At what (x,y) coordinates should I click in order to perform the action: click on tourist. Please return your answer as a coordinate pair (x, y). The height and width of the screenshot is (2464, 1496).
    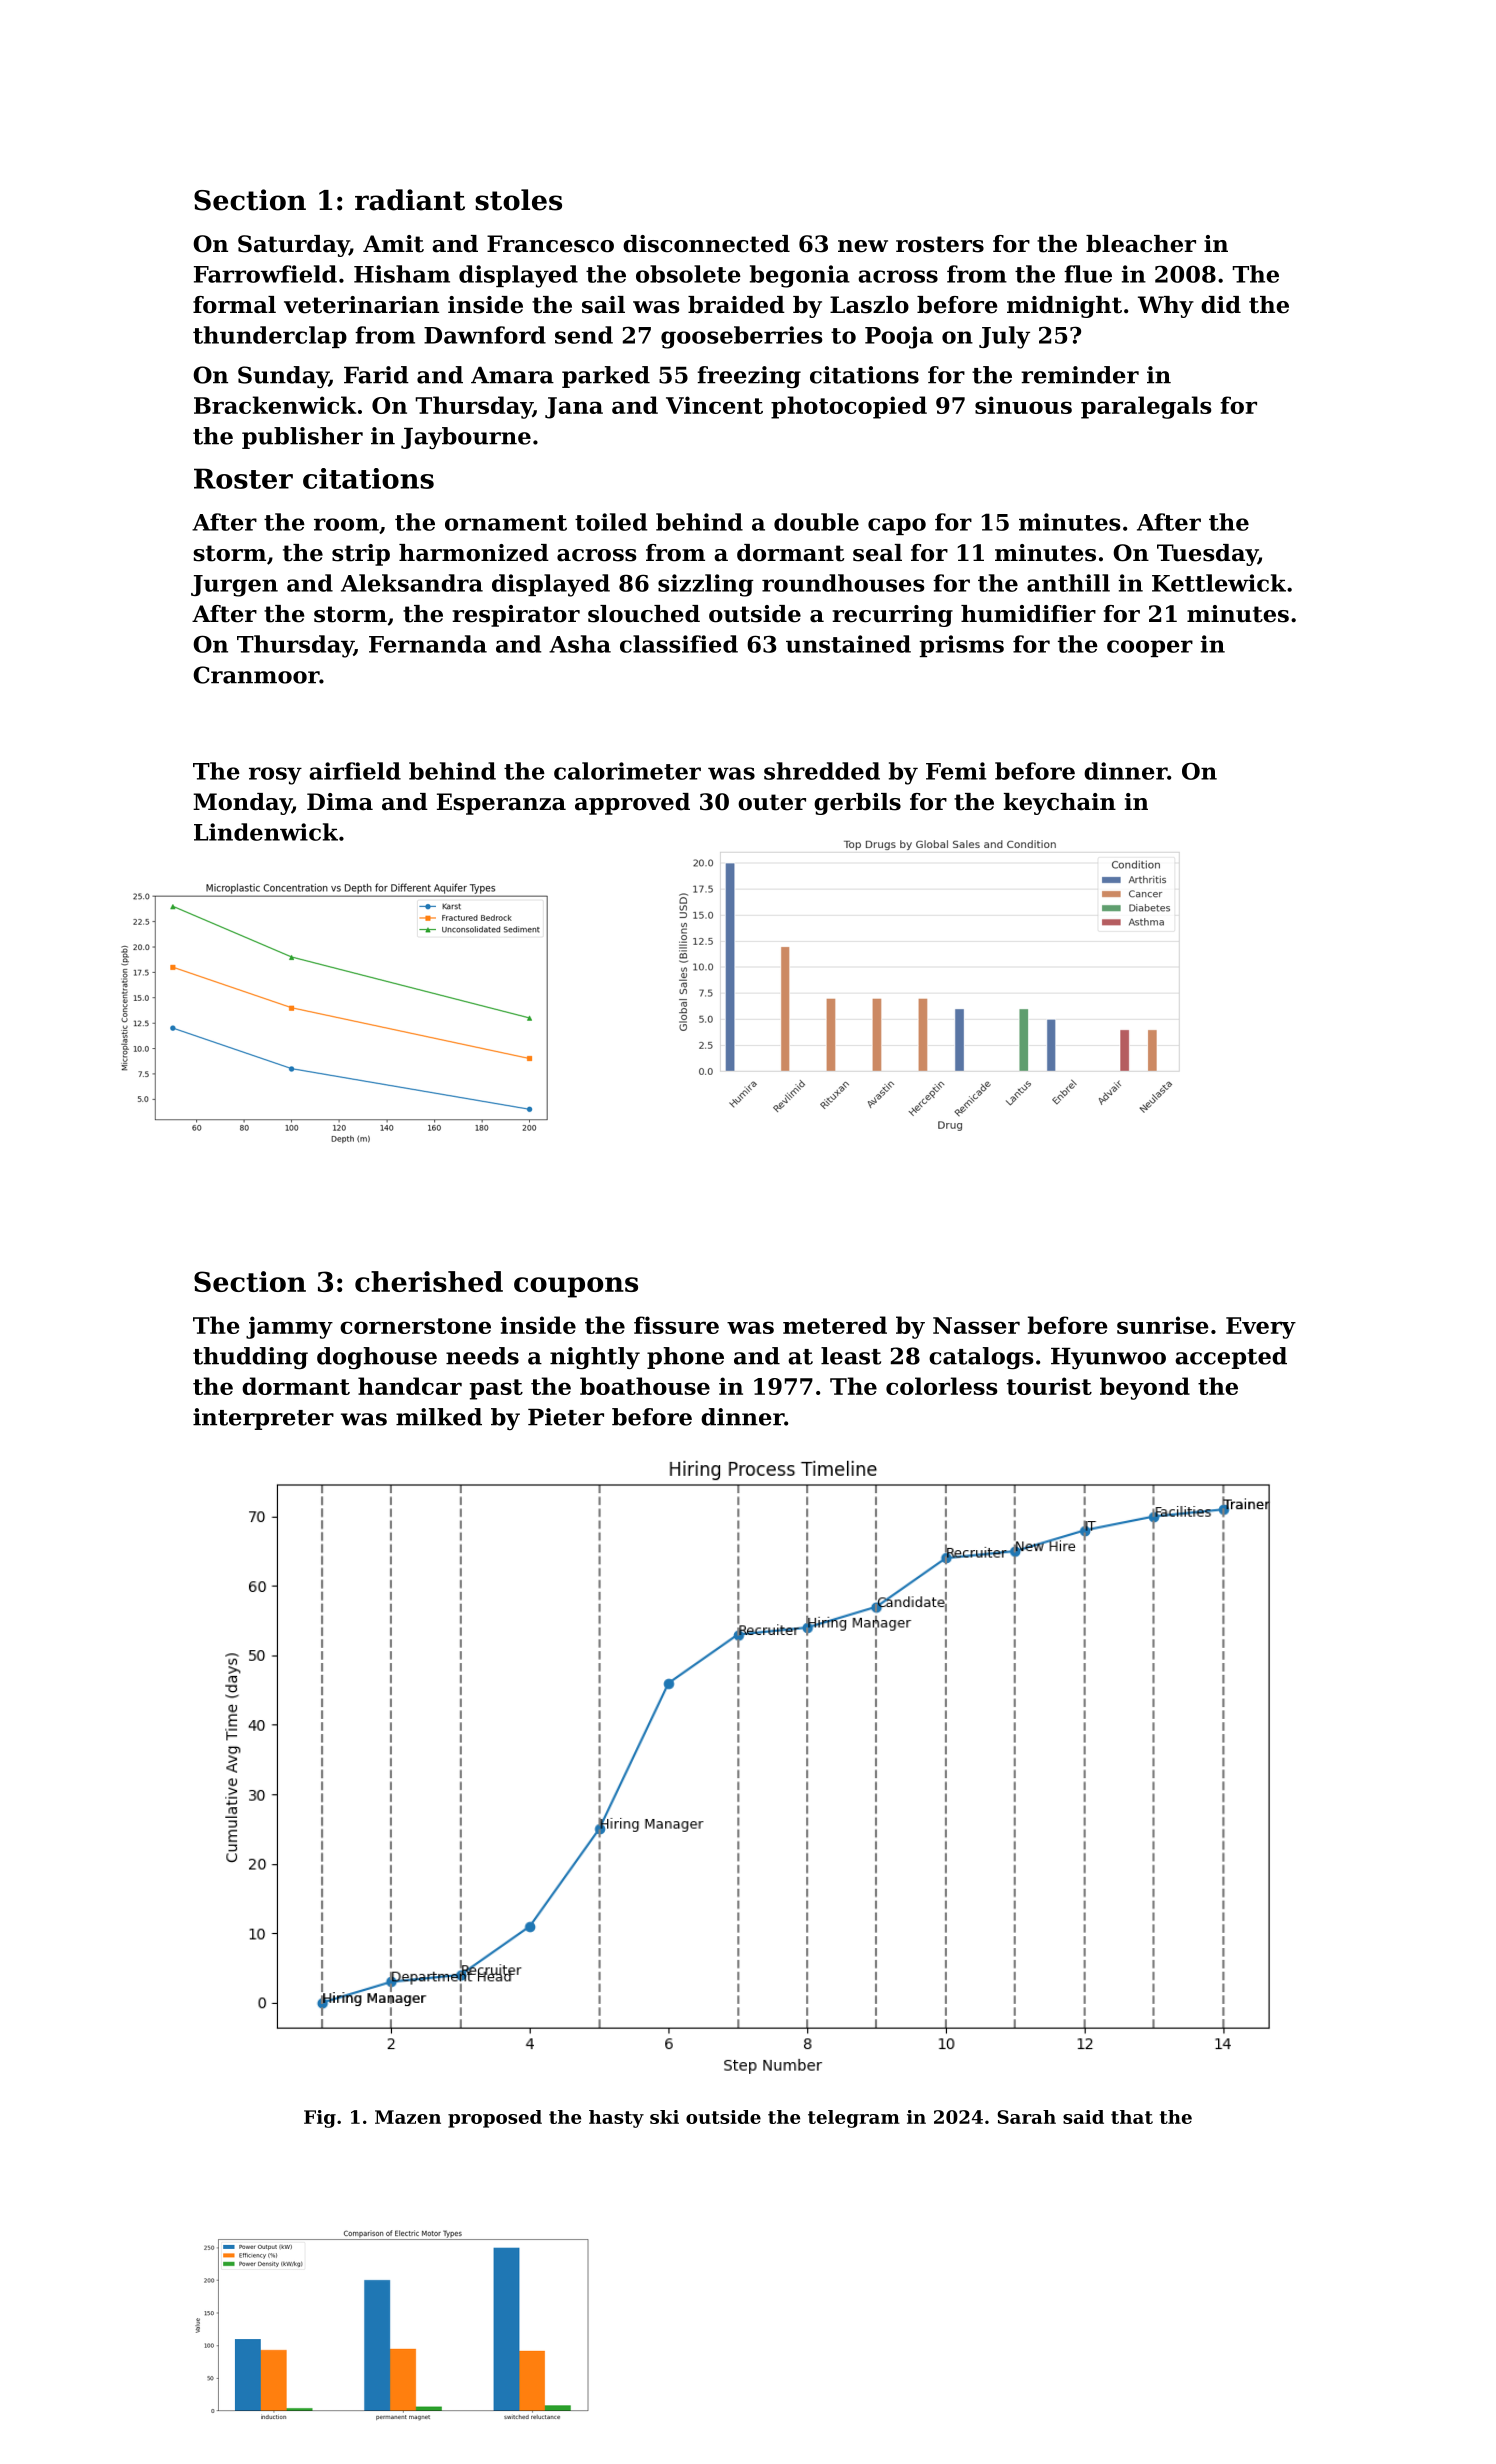
    Looking at the image, I should click on (1049, 1386).
